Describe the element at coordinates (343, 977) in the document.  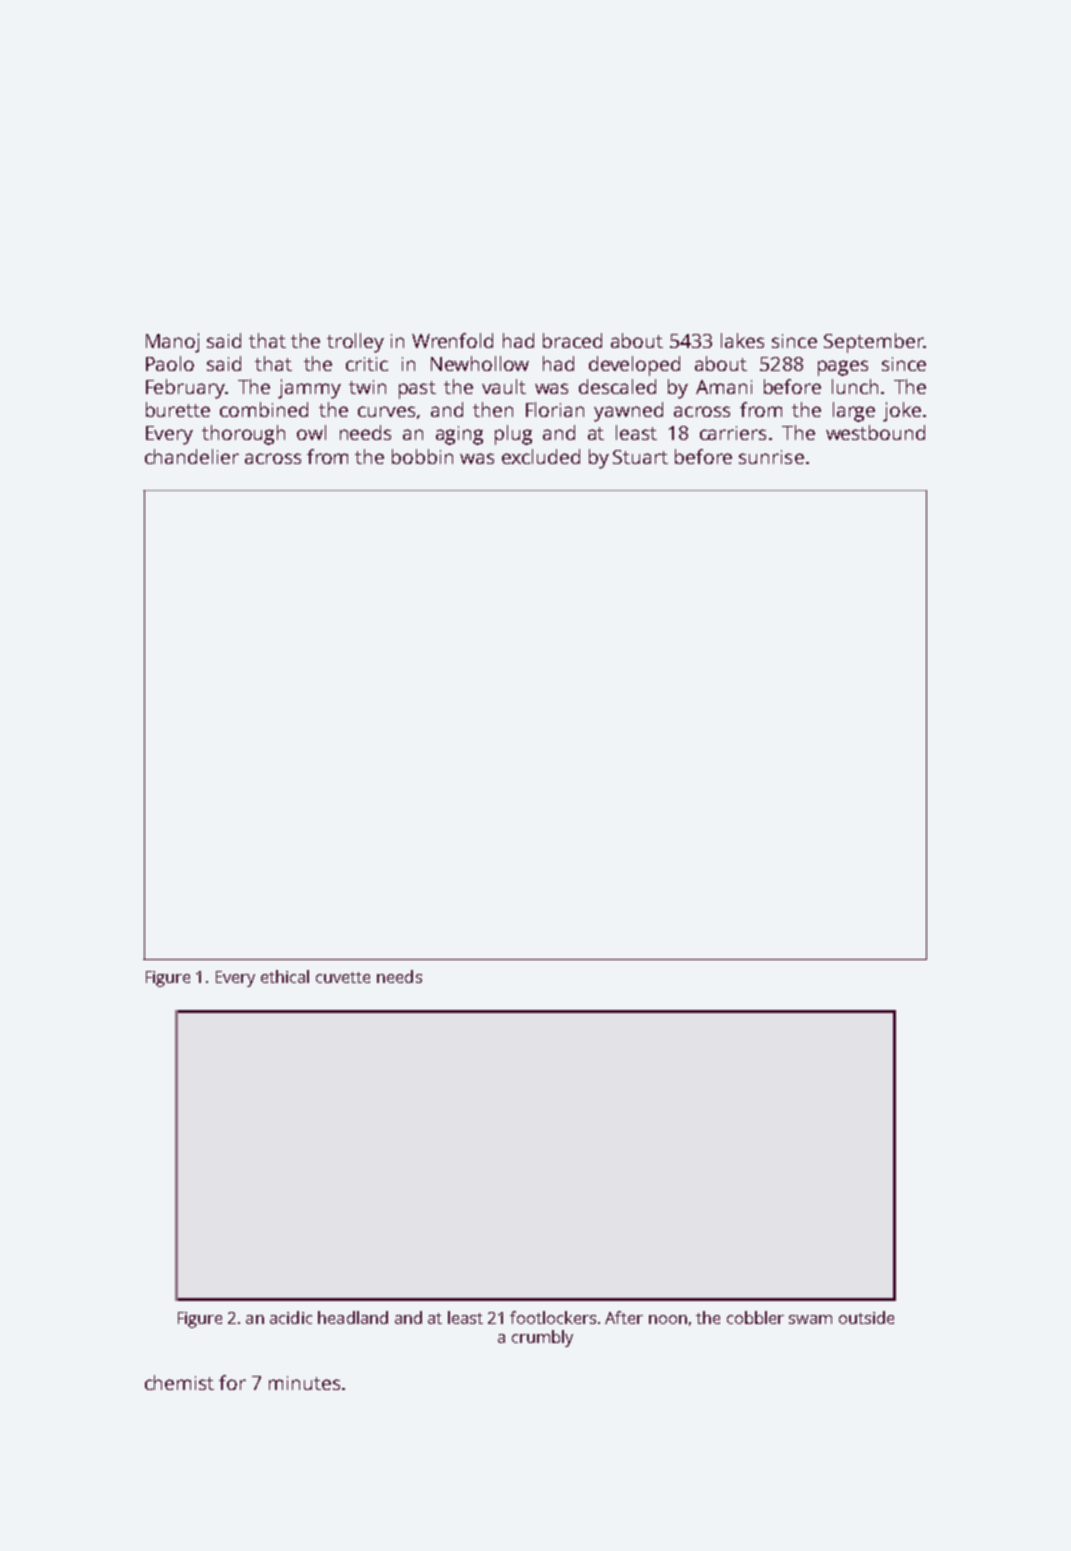
I see `cuvette` at that location.
